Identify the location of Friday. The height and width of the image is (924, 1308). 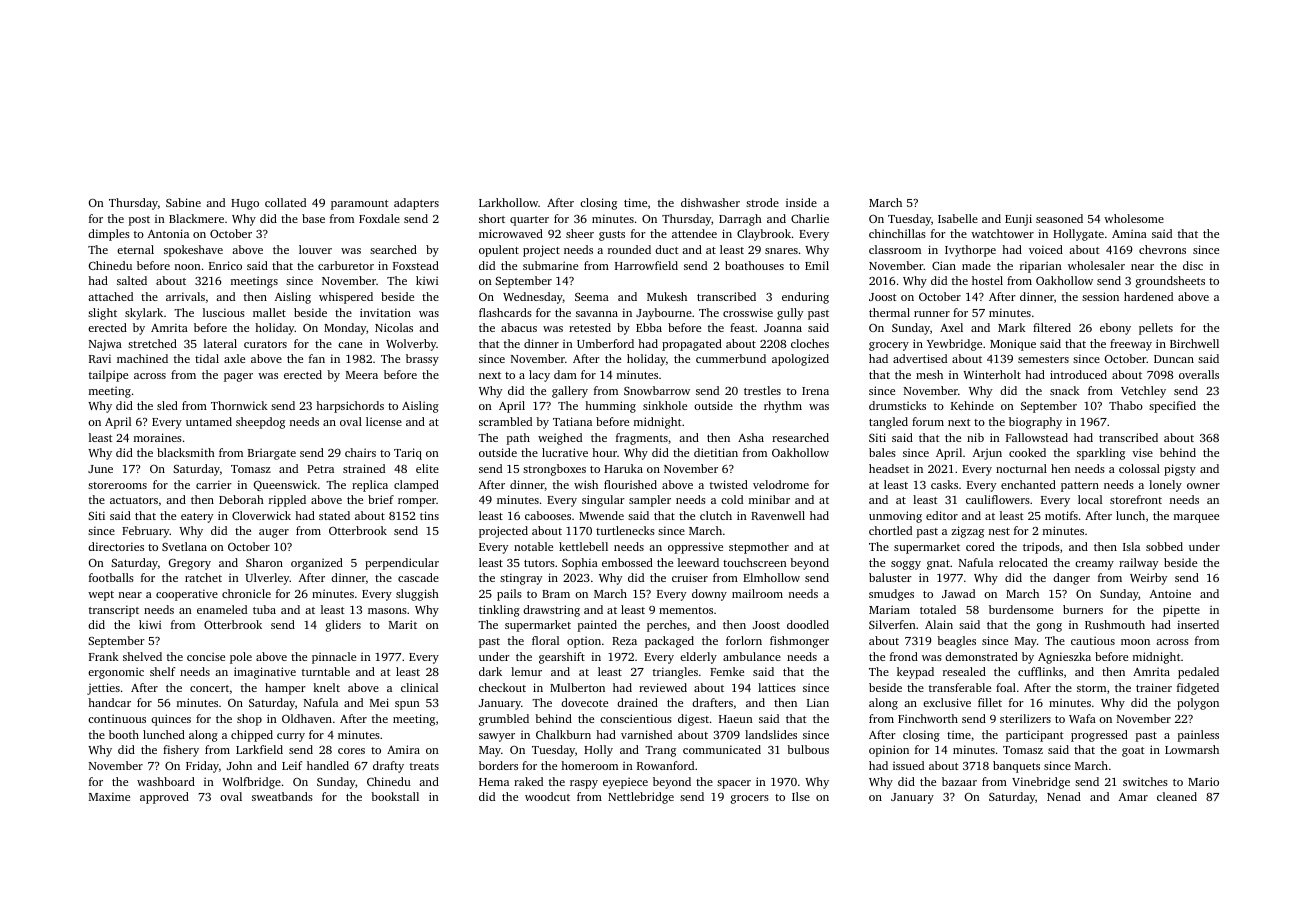
(202, 767).
